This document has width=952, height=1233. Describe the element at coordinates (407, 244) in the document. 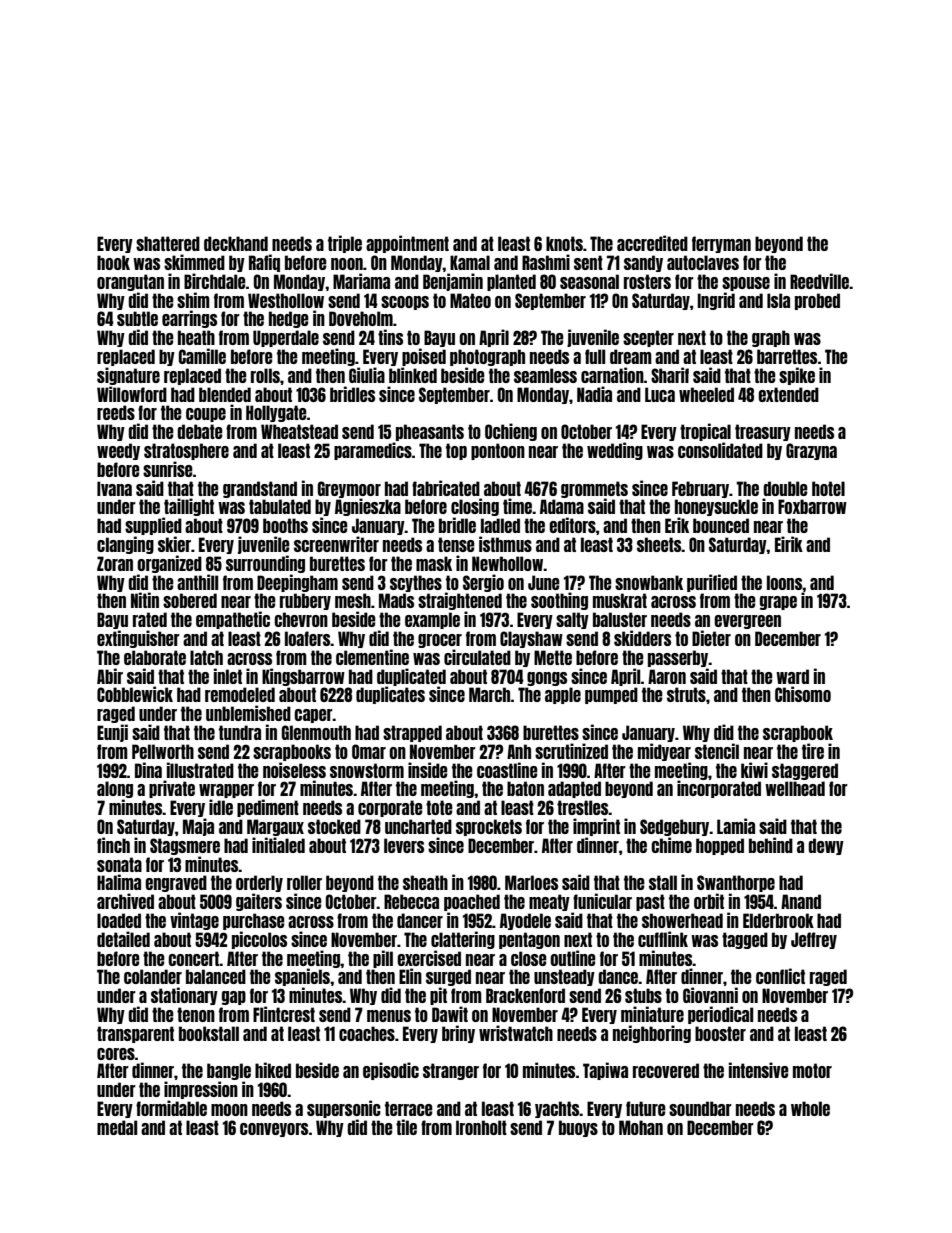

I see `appointment` at that location.
